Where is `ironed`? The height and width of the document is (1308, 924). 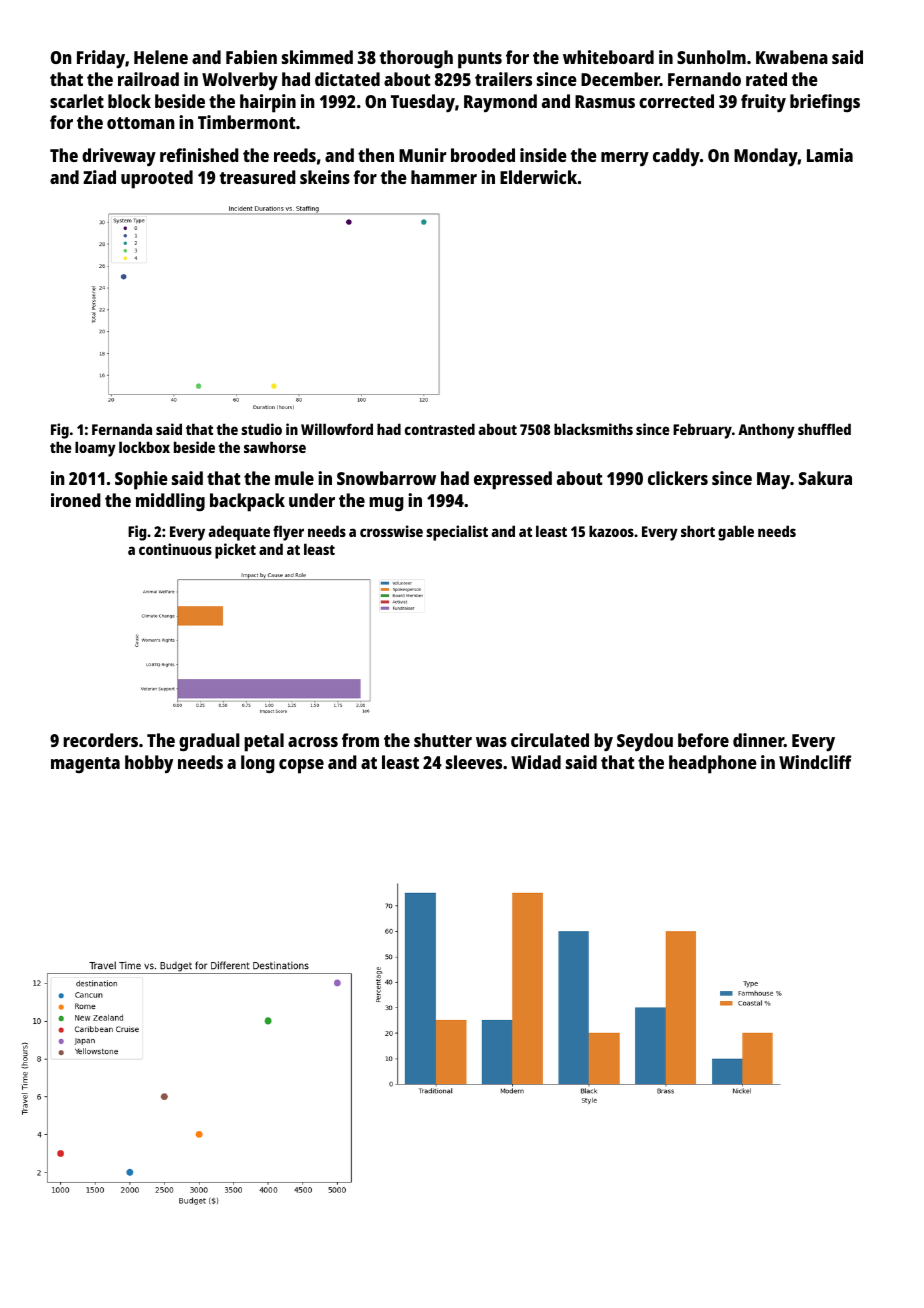 ironed is located at coordinates (76, 500).
